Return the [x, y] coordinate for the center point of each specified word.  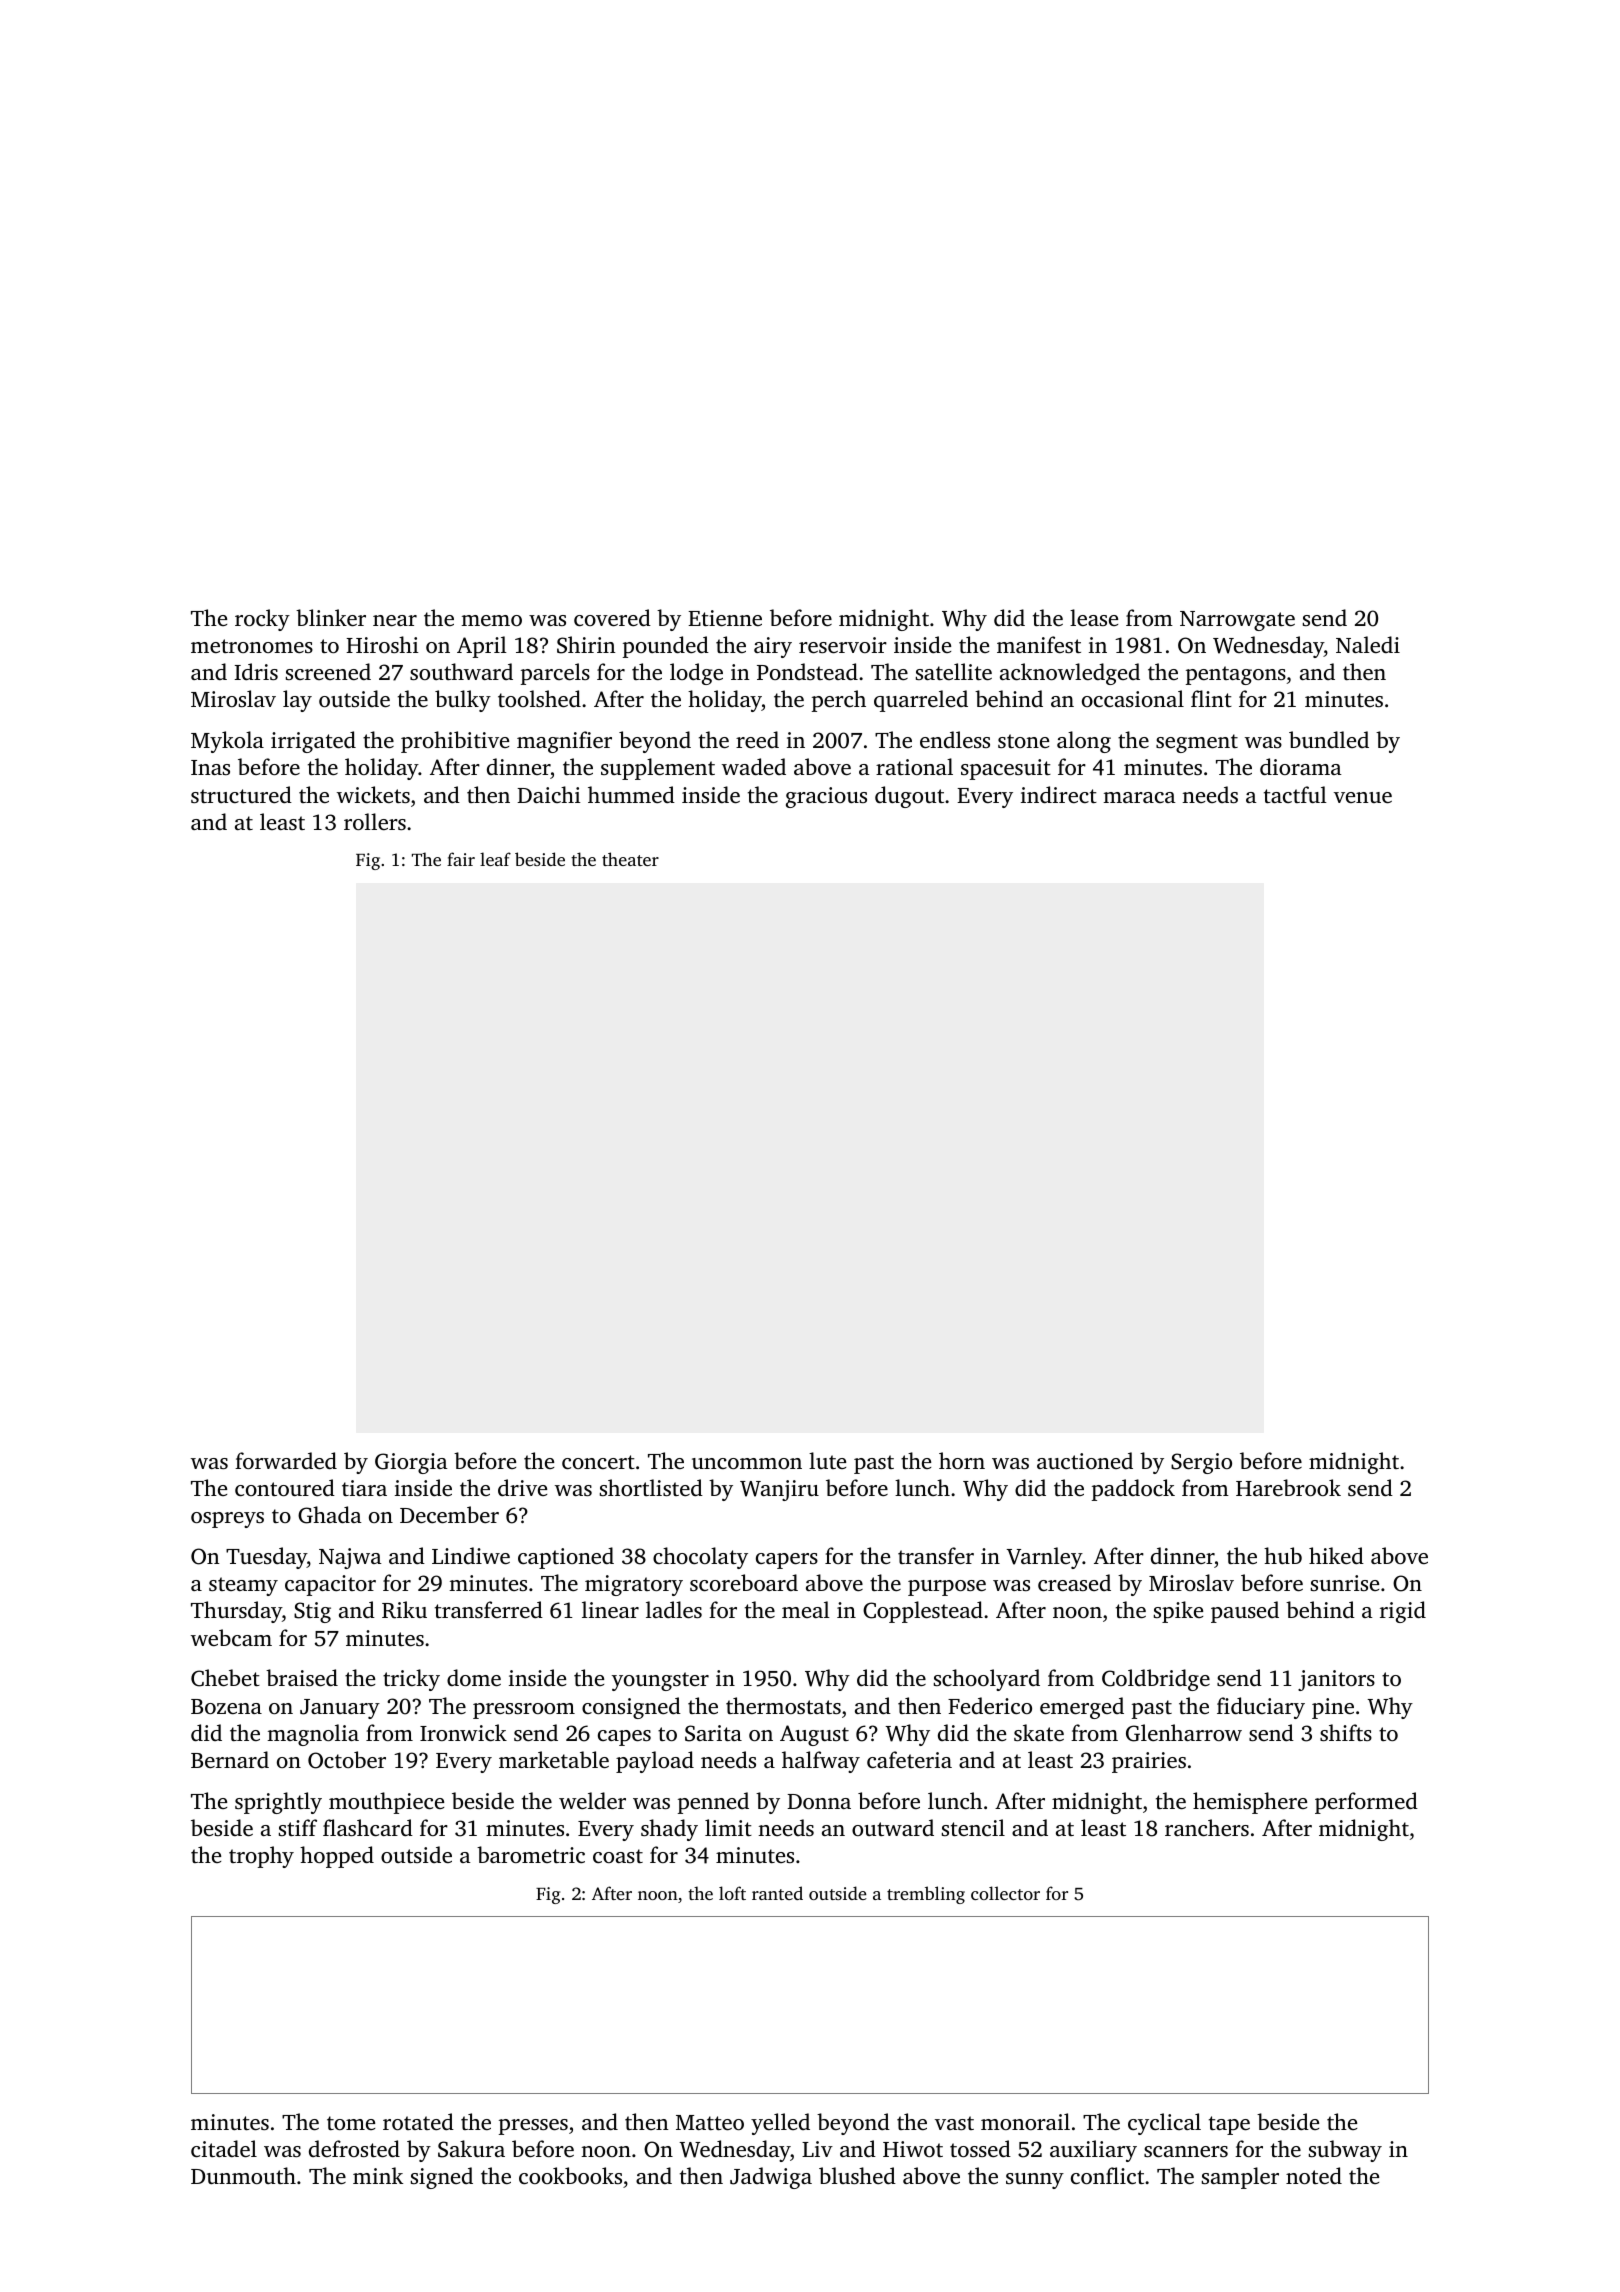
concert [598, 1462]
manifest [1039, 644]
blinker [331, 617]
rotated [418, 2121]
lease [1094, 617]
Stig [312, 1612]
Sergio [1201, 1463]
